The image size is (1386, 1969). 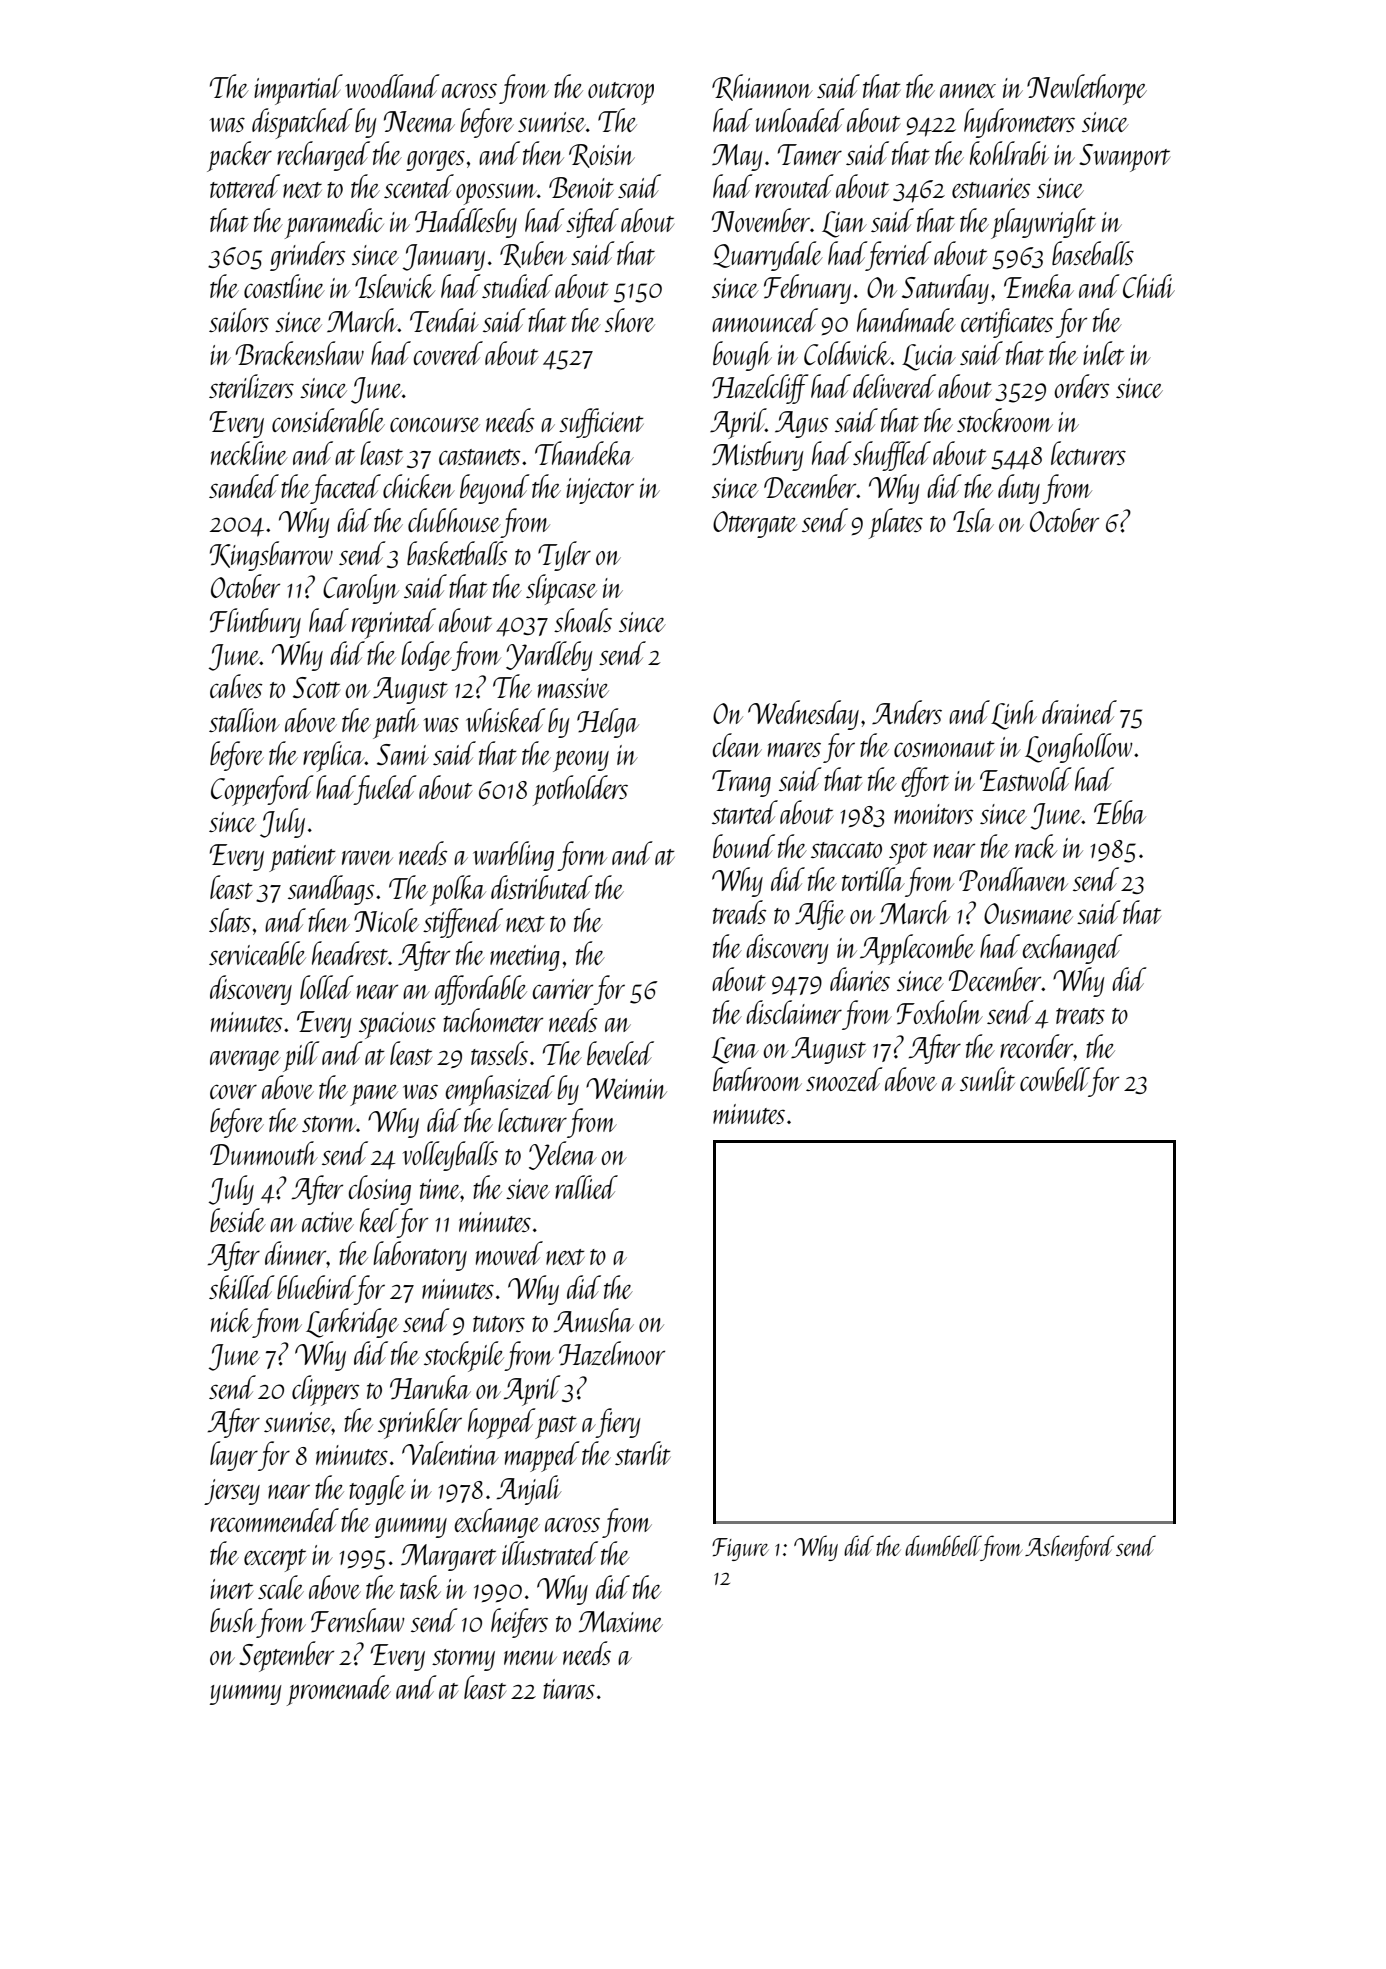 What do you see at coordinates (244, 720) in the page?
I see `stallion` at bounding box center [244, 720].
